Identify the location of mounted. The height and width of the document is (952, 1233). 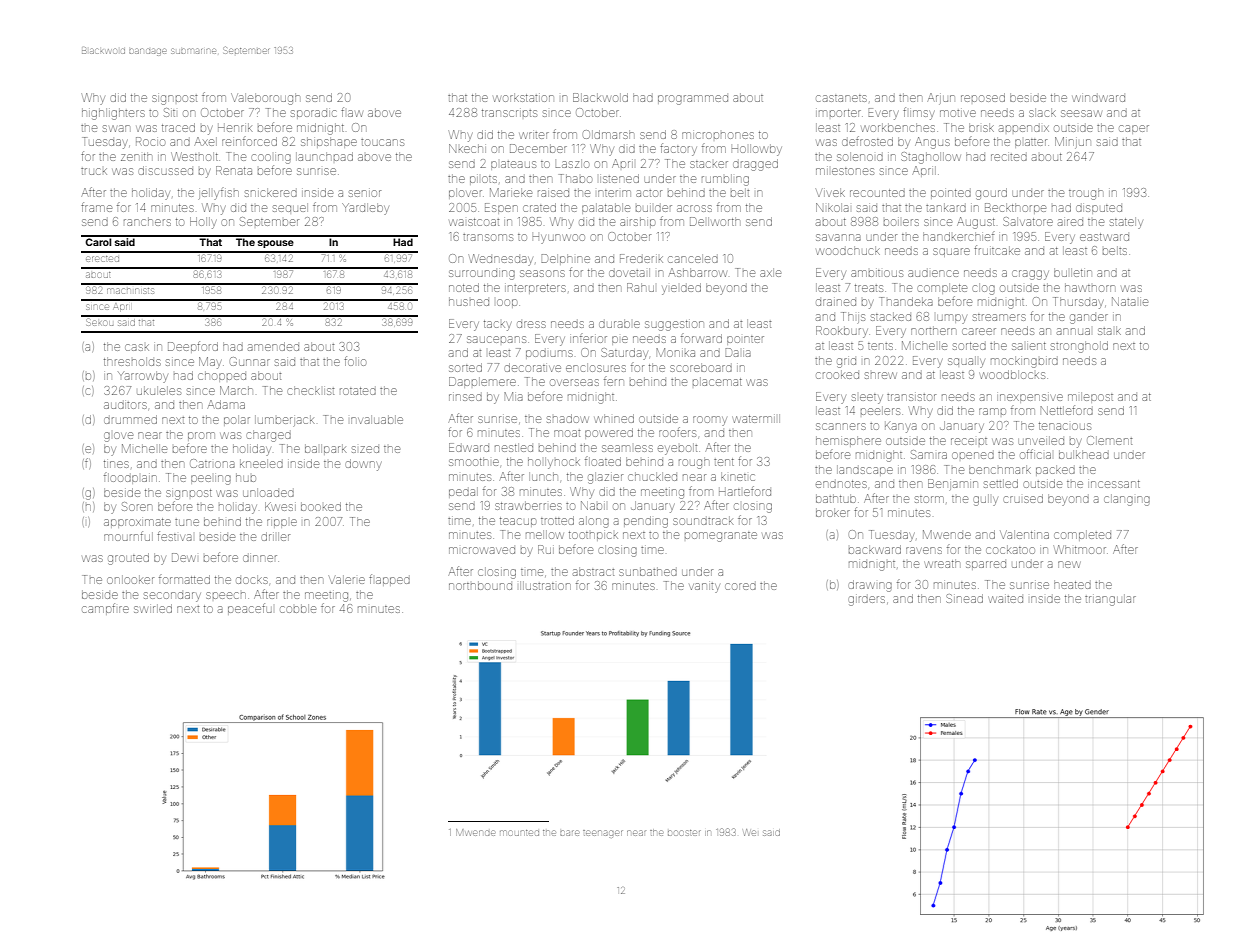
(519, 833).
